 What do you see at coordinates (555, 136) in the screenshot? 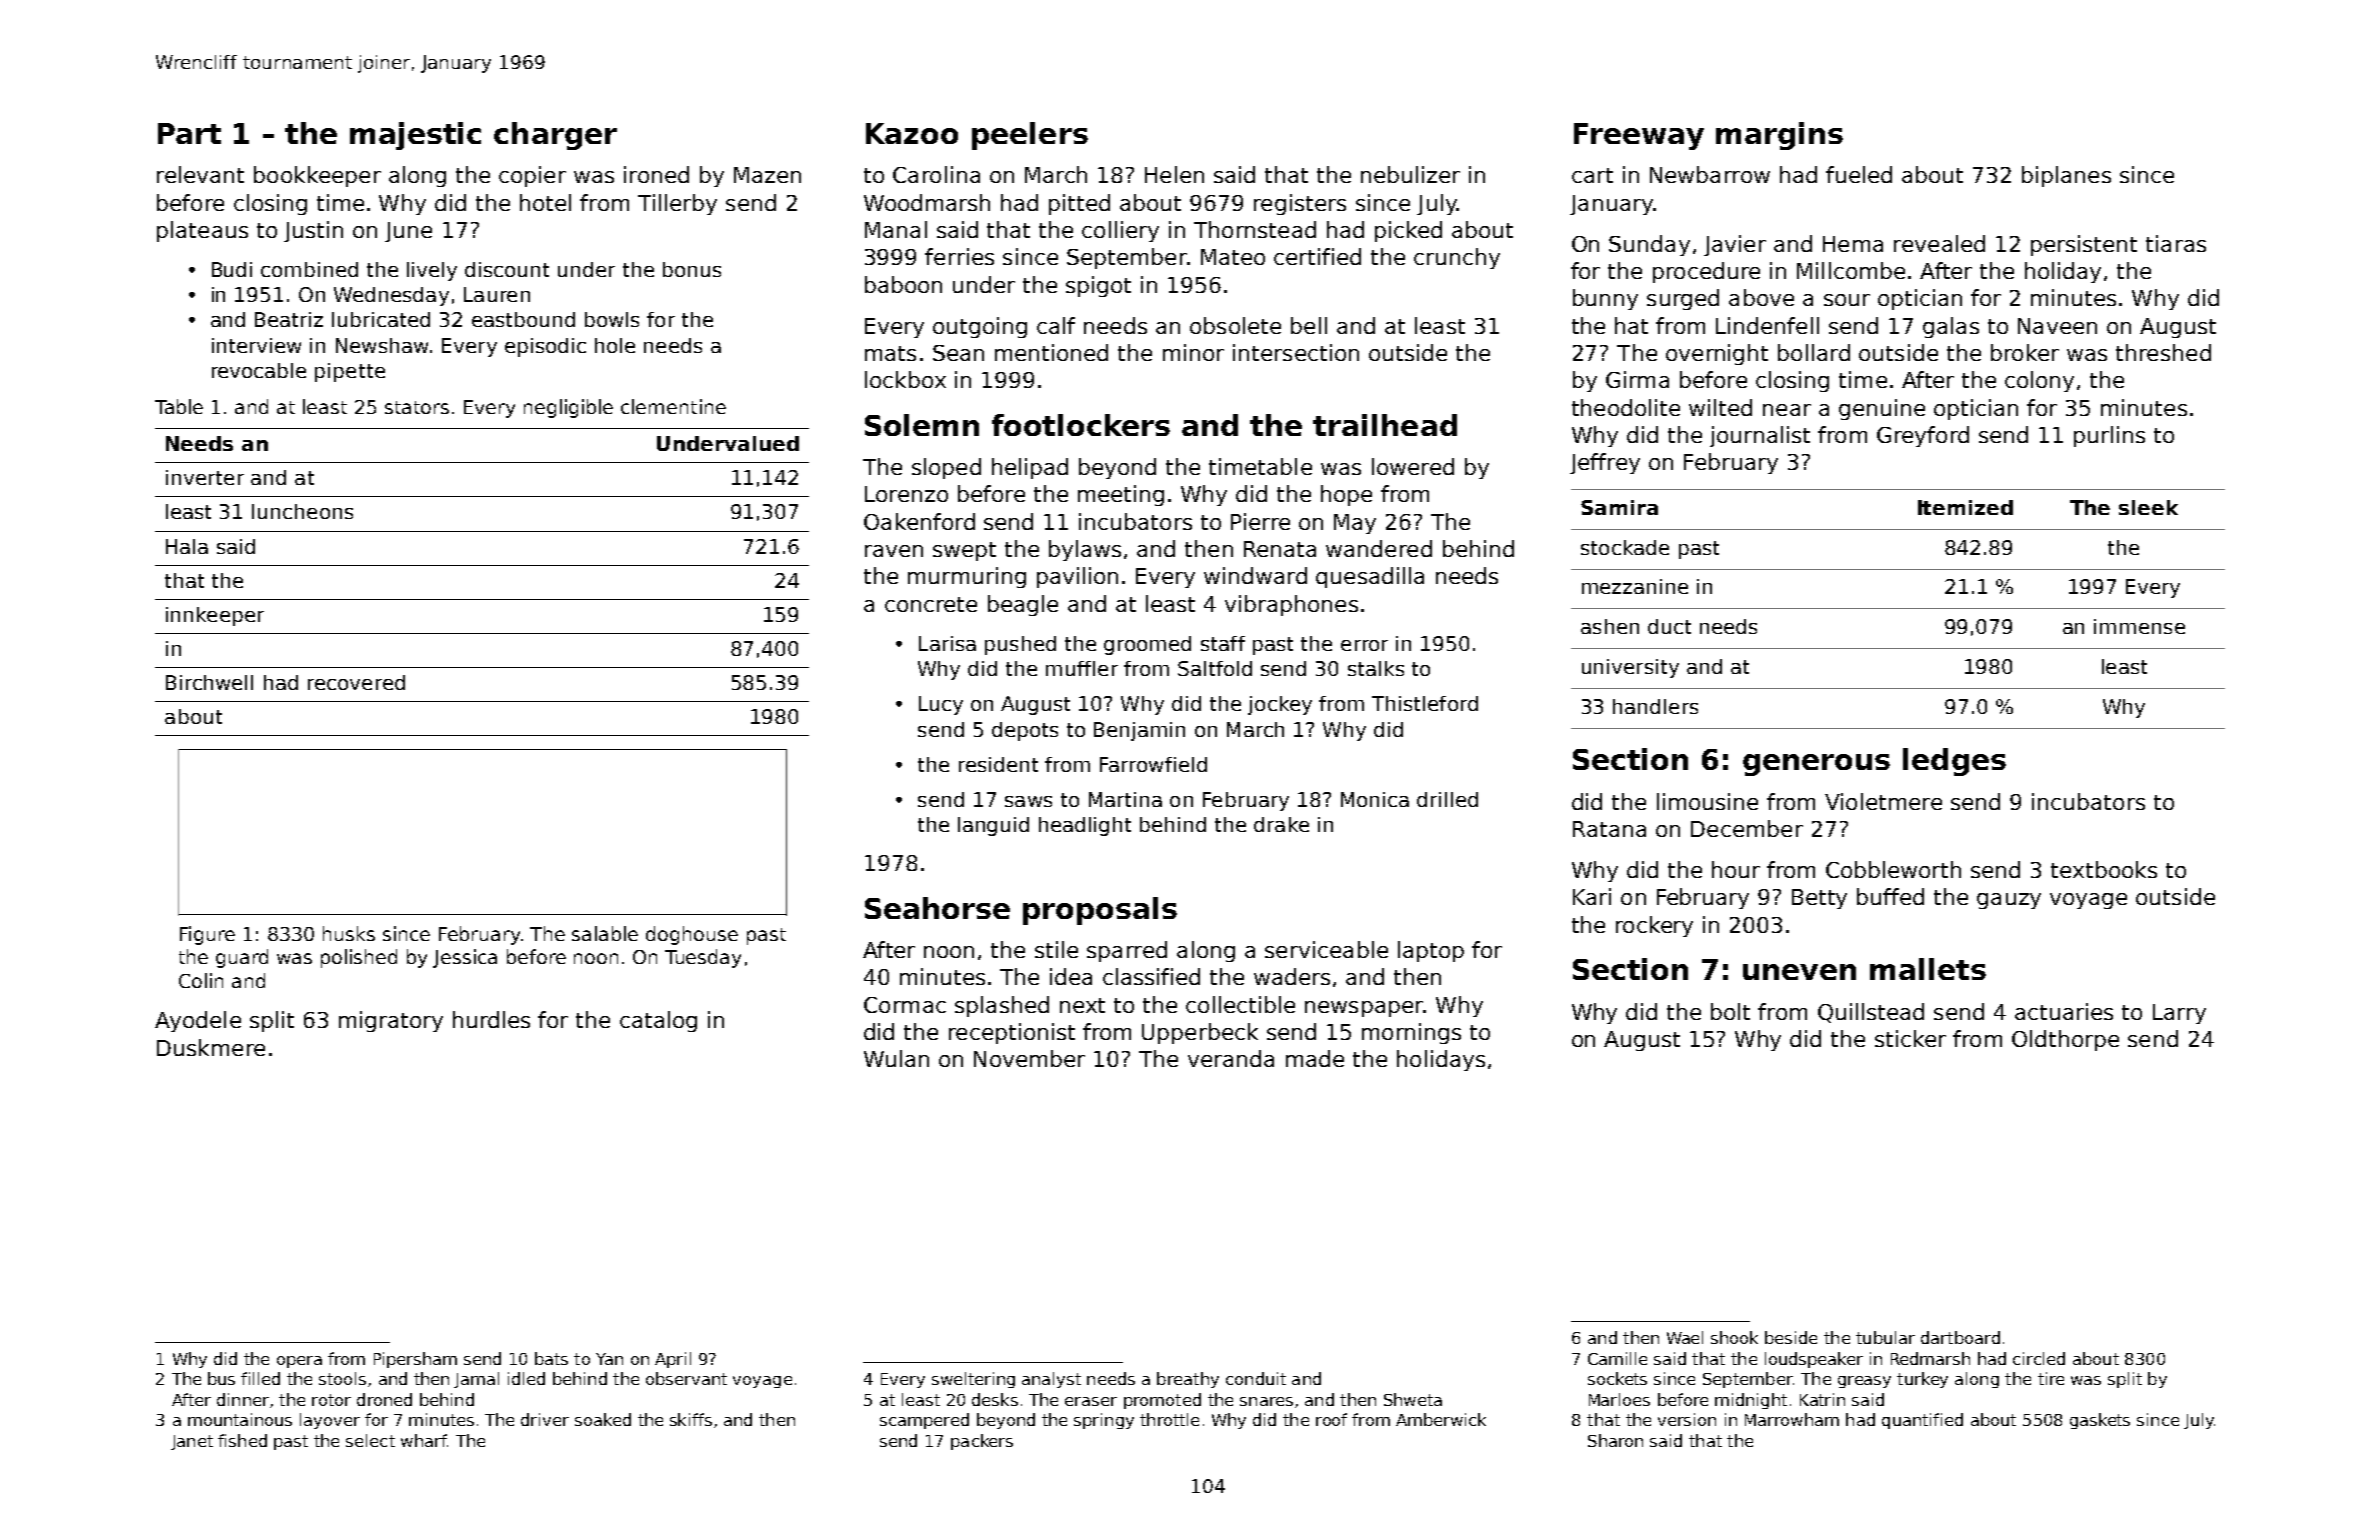
I see `charger` at bounding box center [555, 136].
